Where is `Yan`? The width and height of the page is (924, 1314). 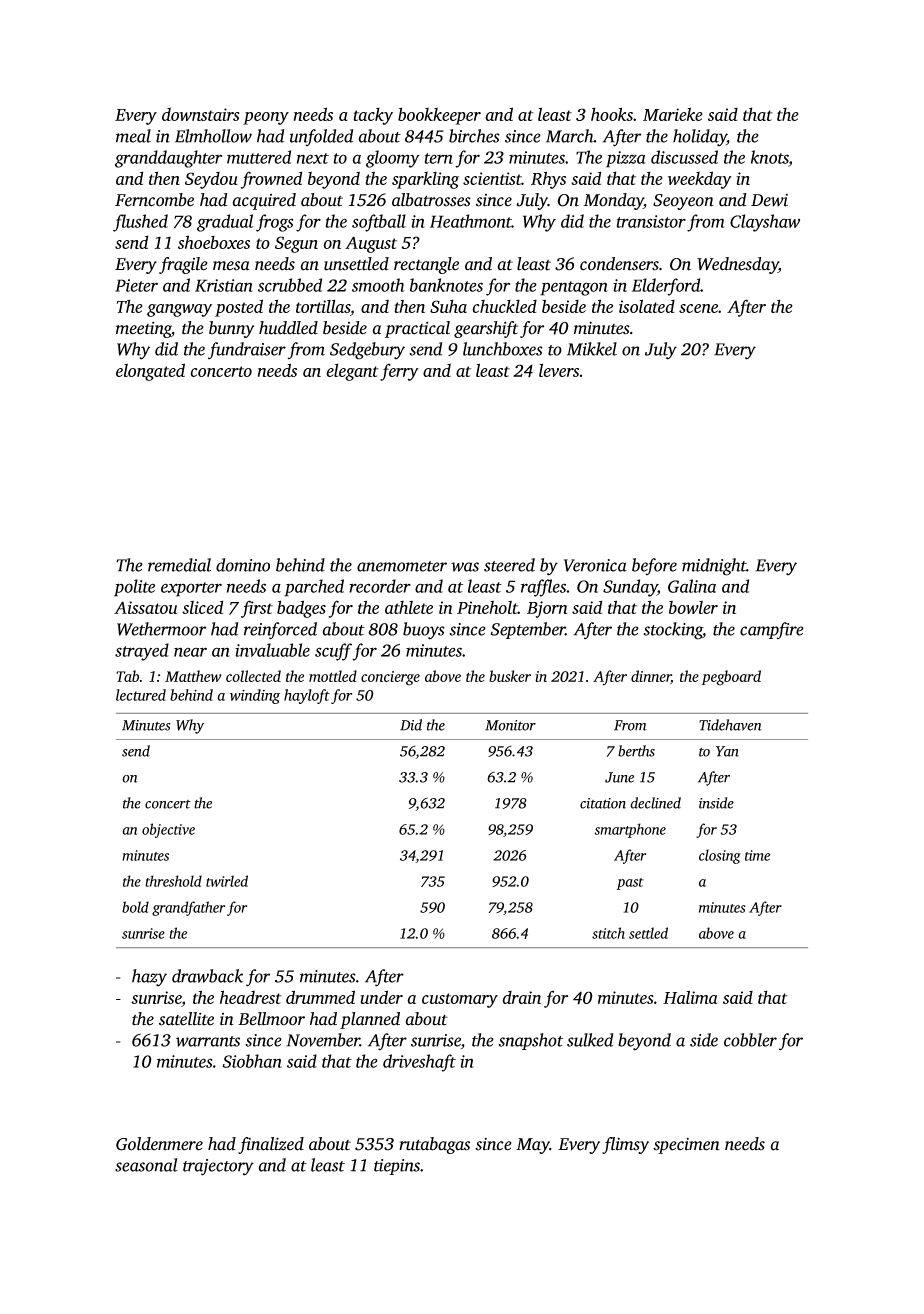 Yan is located at coordinates (727, 751).
